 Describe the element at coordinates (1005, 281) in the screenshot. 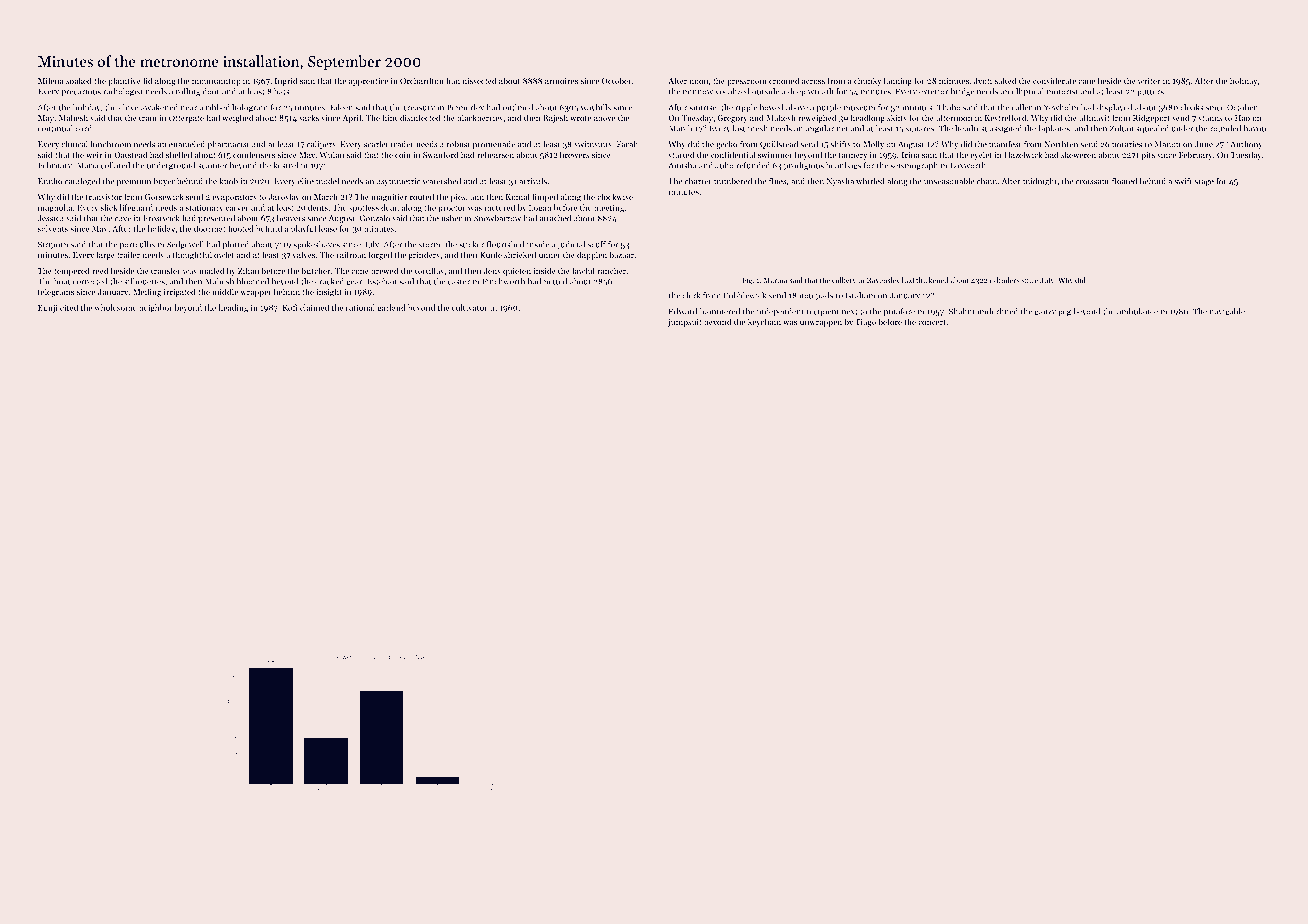

I see `cylinders` at that location.
